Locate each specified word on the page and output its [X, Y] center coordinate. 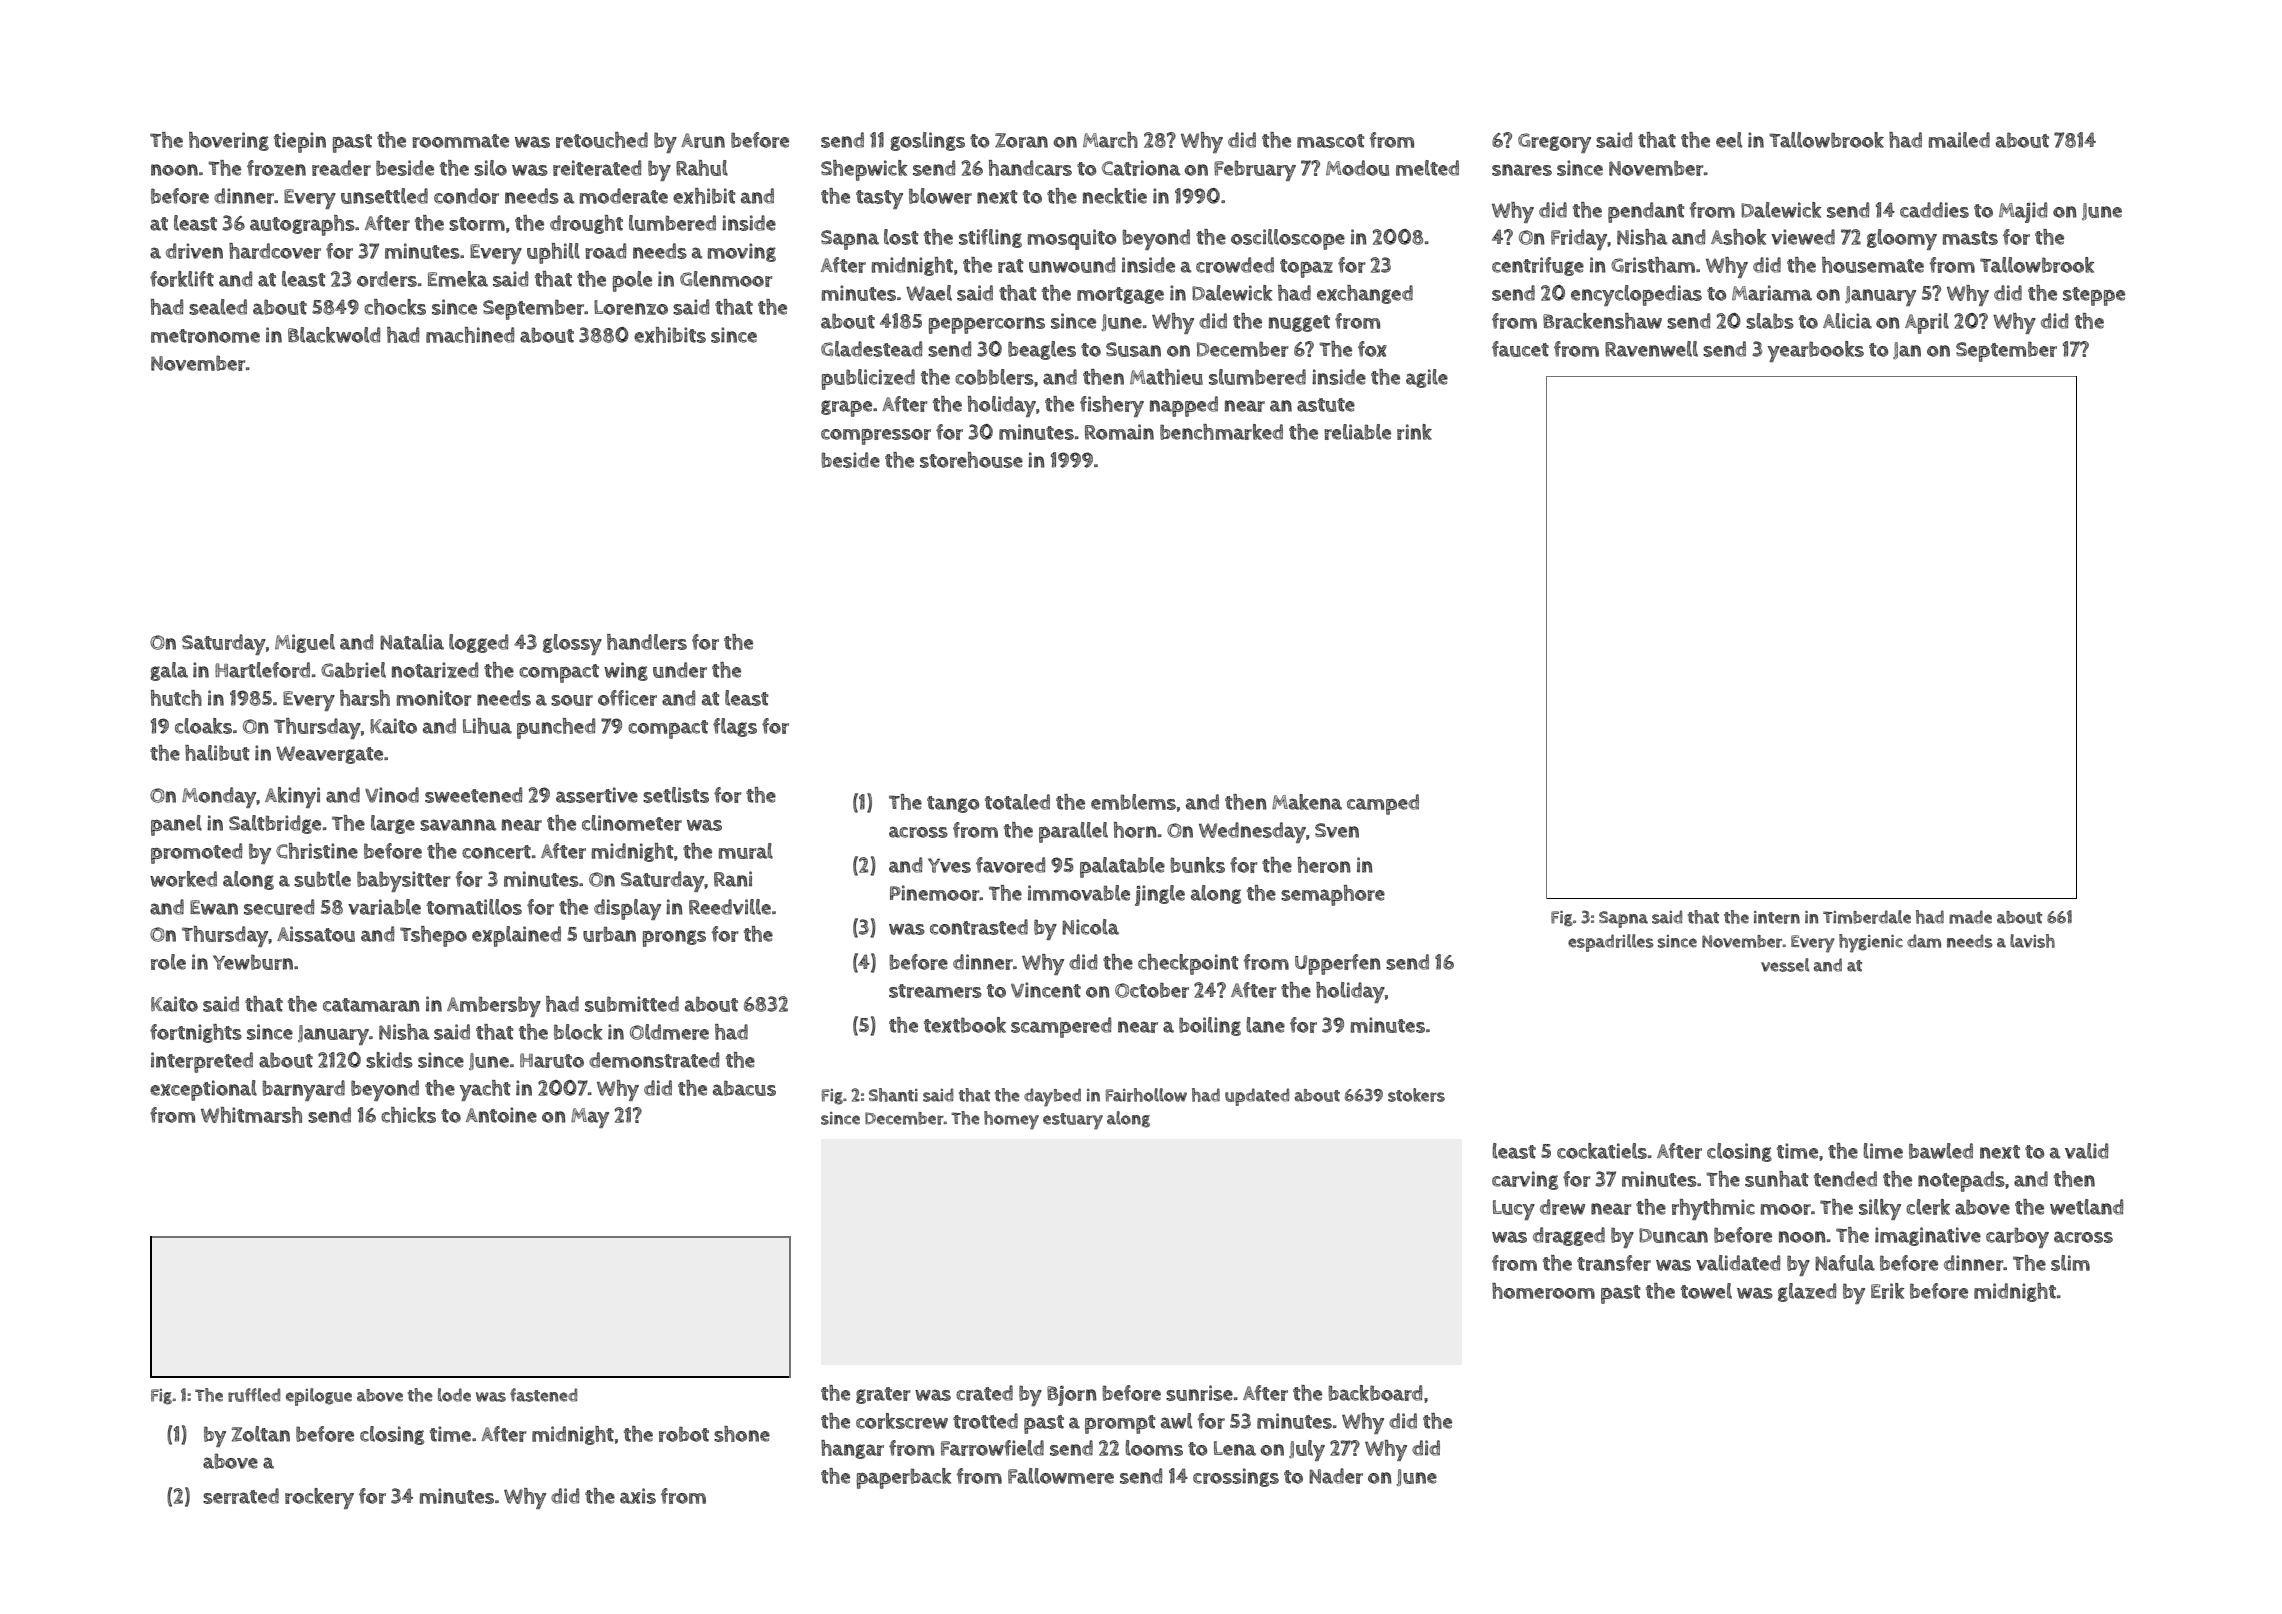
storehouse [971, 460]
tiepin [300, 142]
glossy [572, 644]
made [1970, 917]
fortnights [196, 1033]
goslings [927, 141]
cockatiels [1602, 1151]
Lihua [487, 726]
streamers [935, 991]
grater [883, 1395]
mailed [1959, 140]
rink [1414, 432]
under [680, 670]
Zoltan [261, 1434]
